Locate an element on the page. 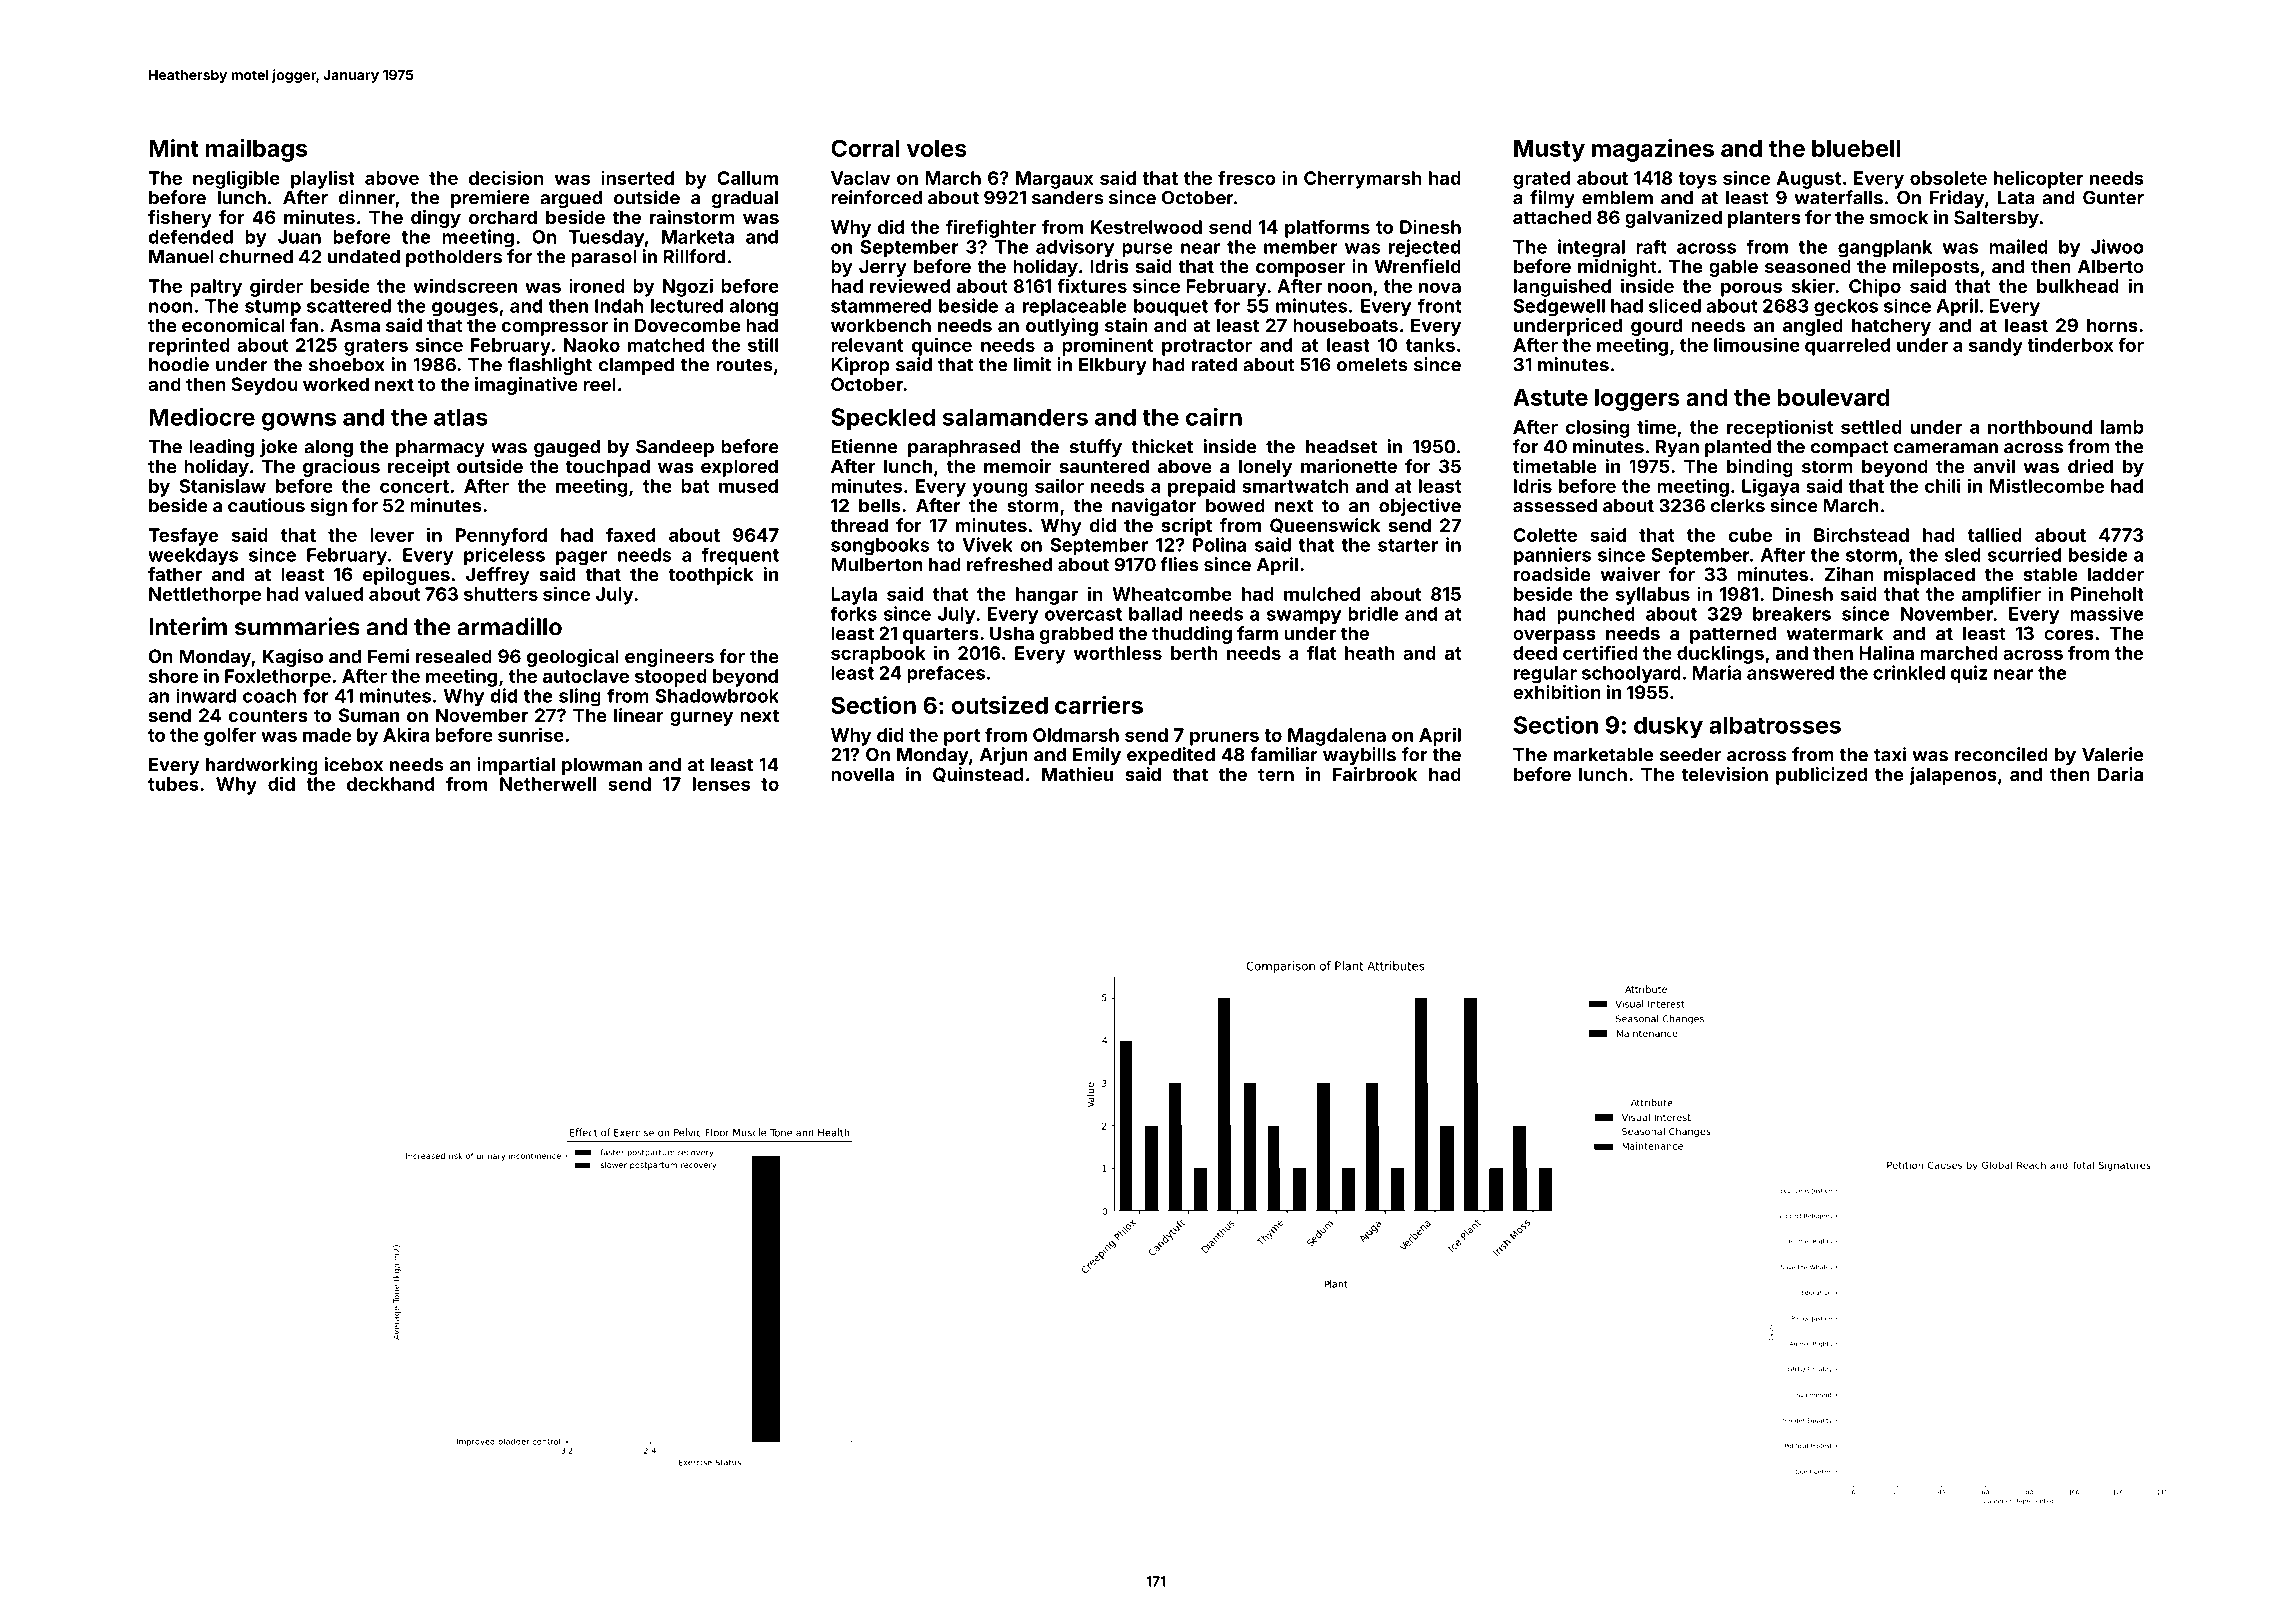 Image resolution: width=2292 pixels, height=1620 pixels. taxi is located at coordinates (1890, 754).
